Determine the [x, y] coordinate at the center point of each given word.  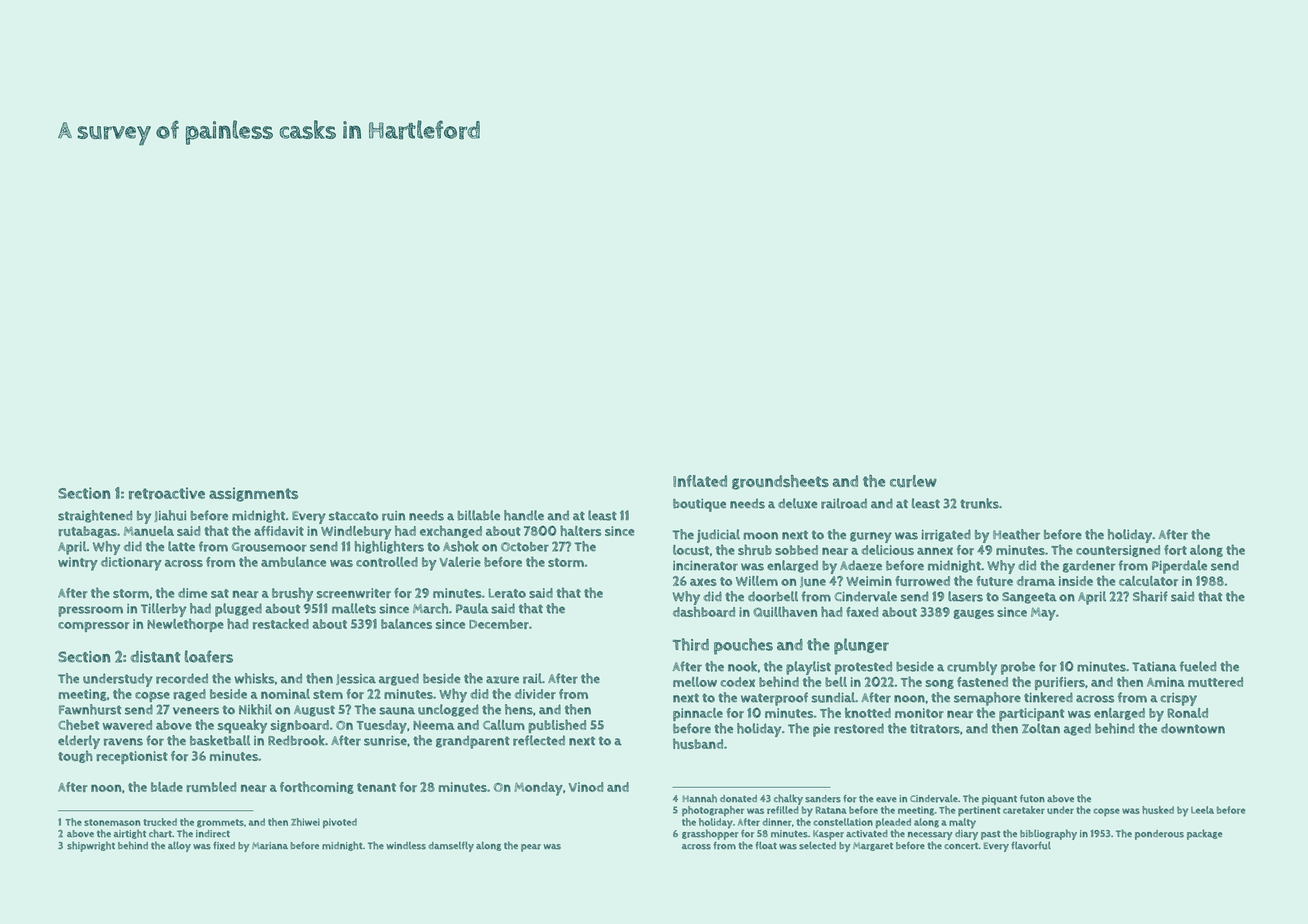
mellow [695, 682]
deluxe [797, 503]
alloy [179, 846]
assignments [253, 494]
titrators [935, 729]
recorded [182, 678]
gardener [1089, 566]
